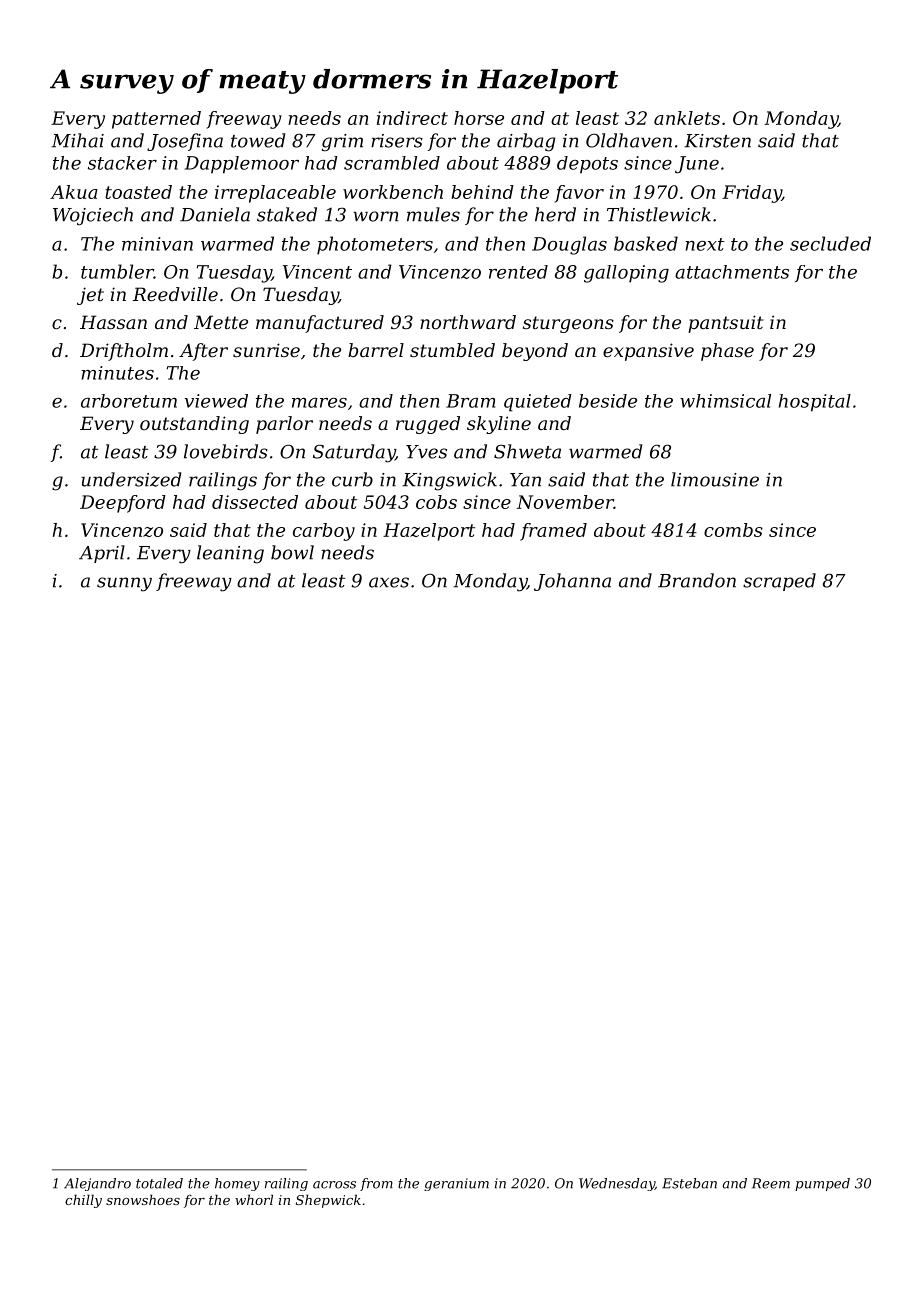  What do you see at coordinates (156, 120) in the page?
I see `patterned` at bounding box center [156, 120].
